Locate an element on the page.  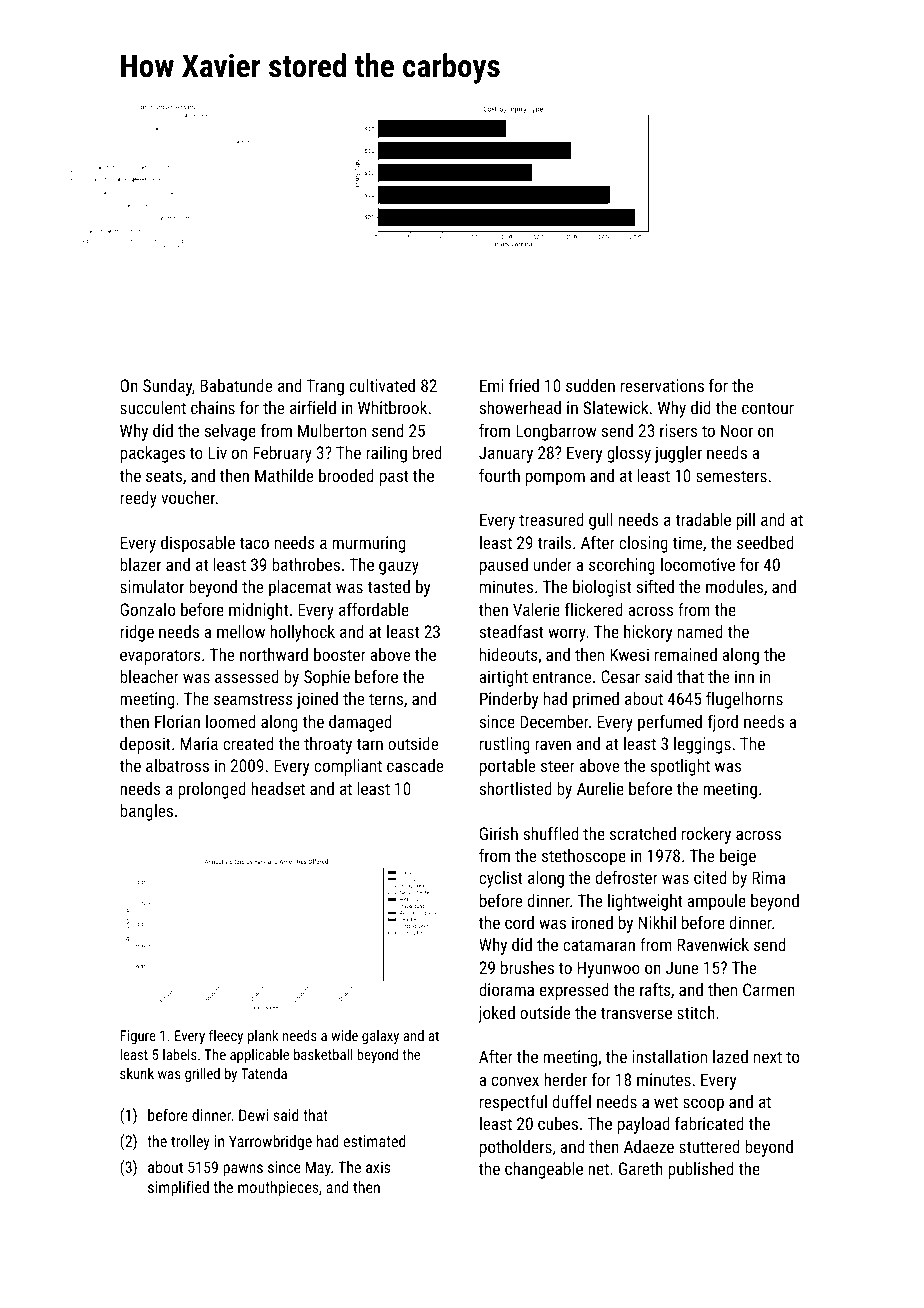
booster is located at coordinates (340, 654).
